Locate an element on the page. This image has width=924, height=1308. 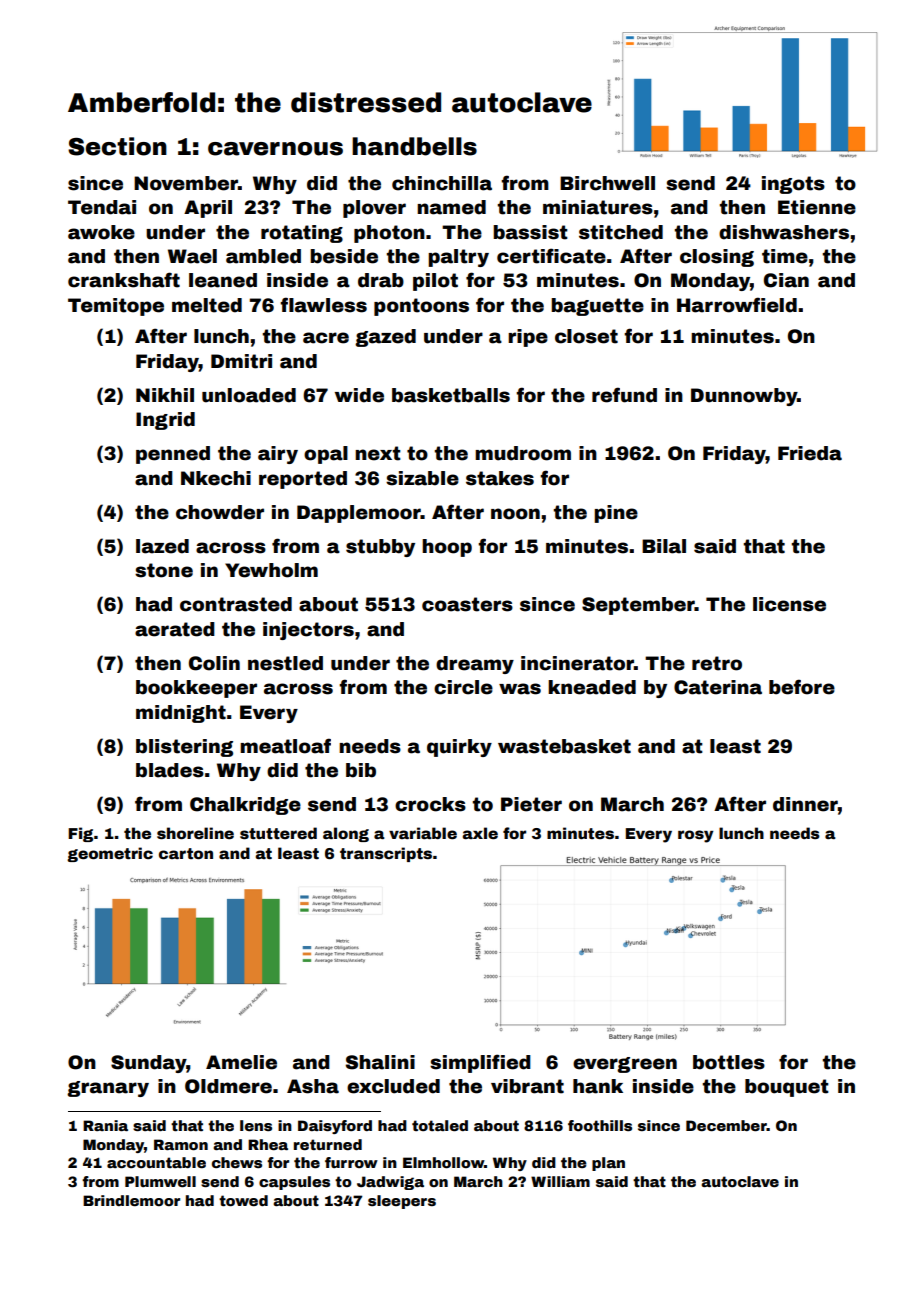
blades is located at coordinates (170, 770).
